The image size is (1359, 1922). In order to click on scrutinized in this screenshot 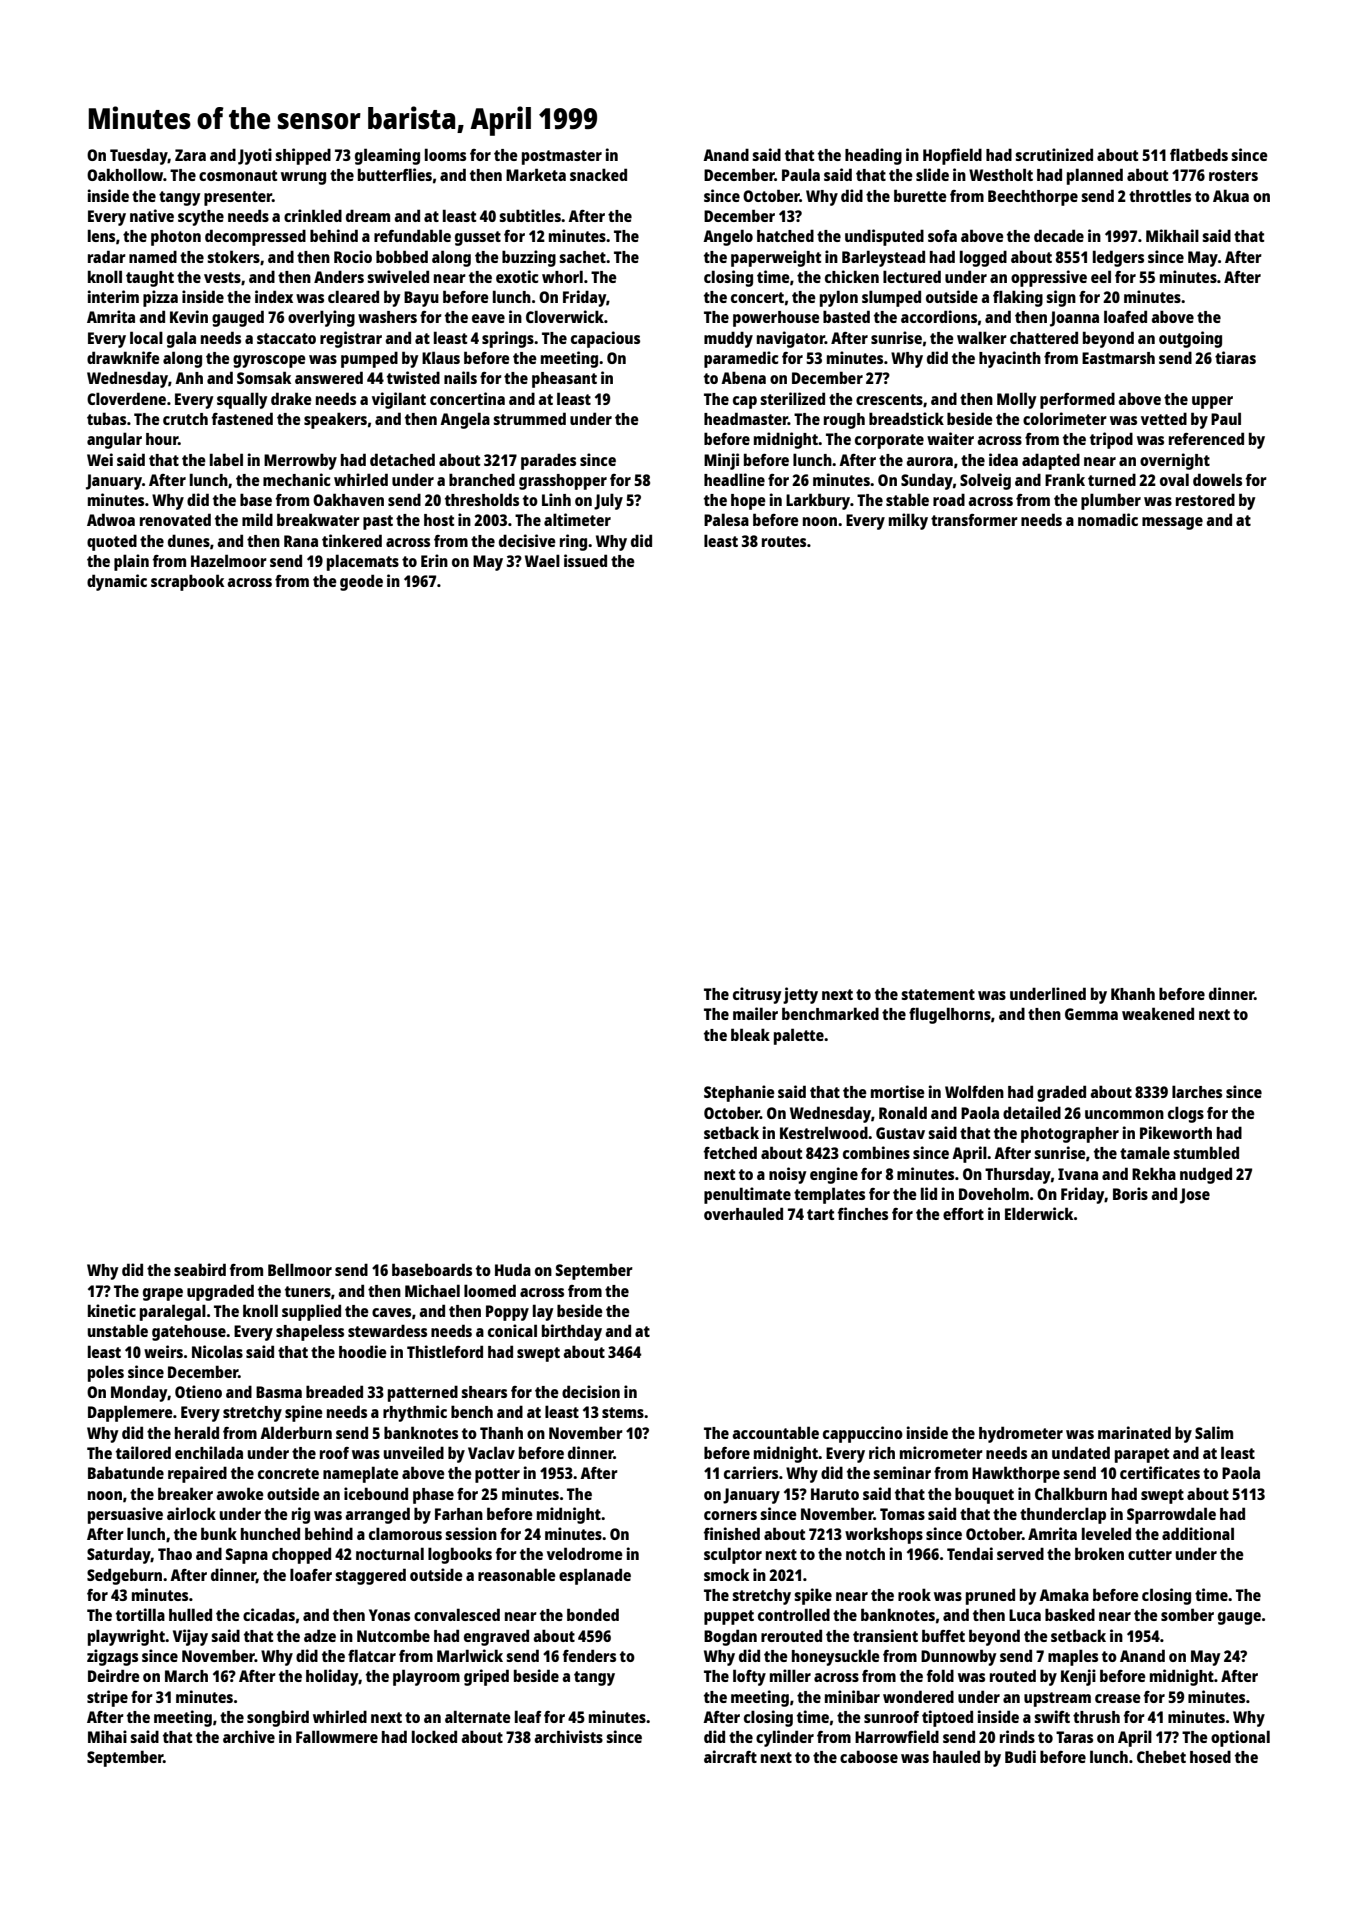, I will do `click(1054, 154)`.
